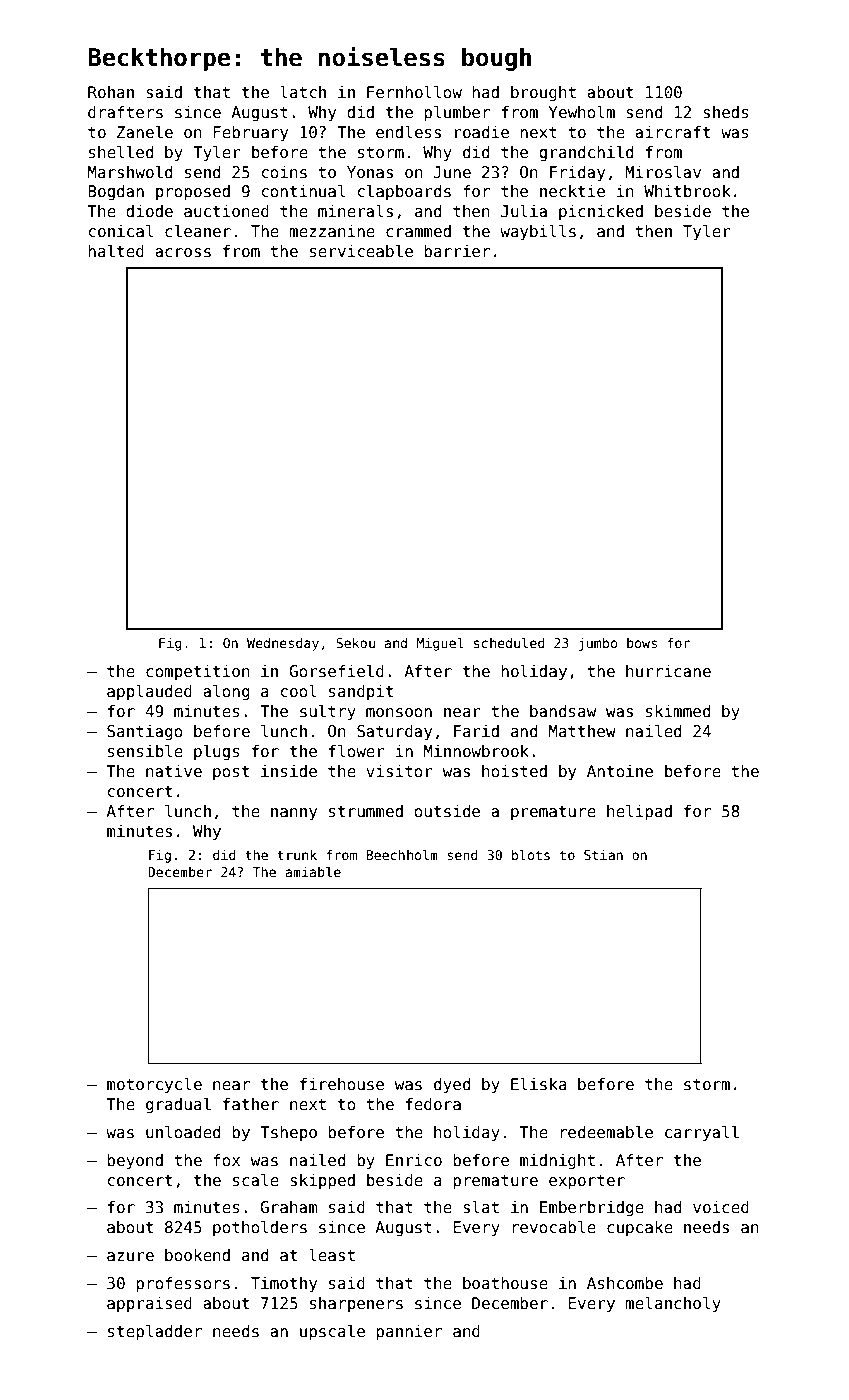 Image resolution: width=849 pixels, height=1400 pixels. What do you see at coordinates (678, 711) in the screenshot?
I see `skimmed` at bounding box center [678, 711].
